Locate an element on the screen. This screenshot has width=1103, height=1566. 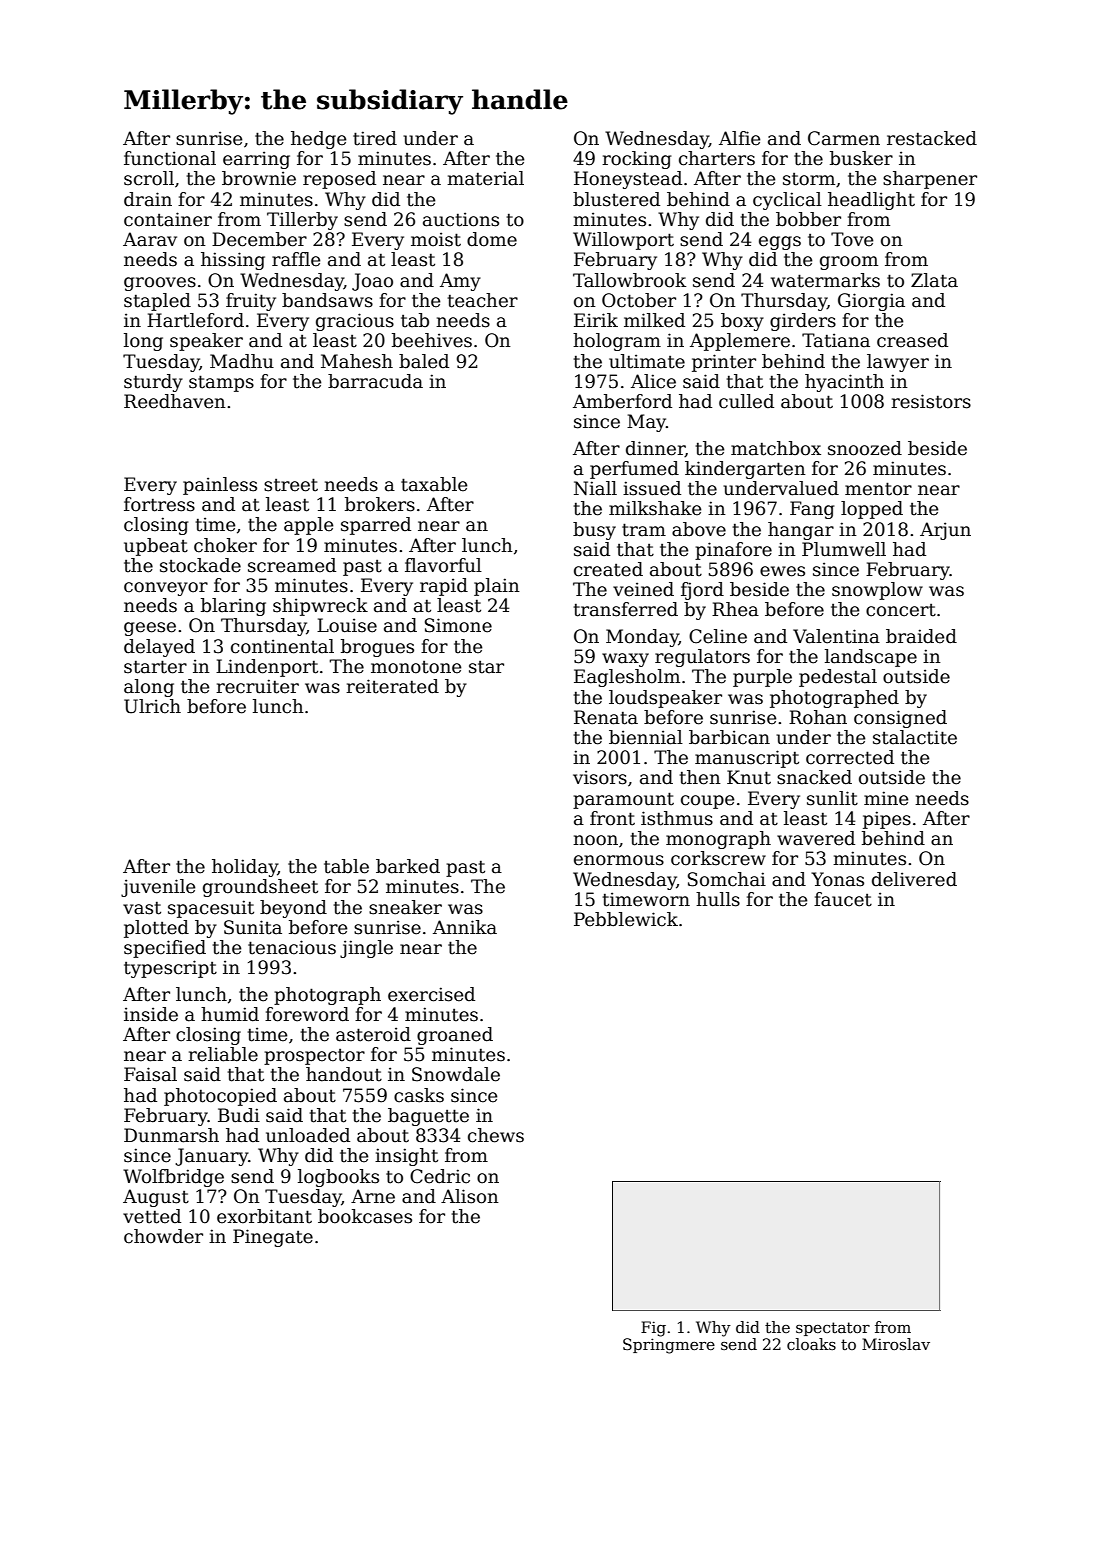
shipwreck is located at coordinates (320, 607).
